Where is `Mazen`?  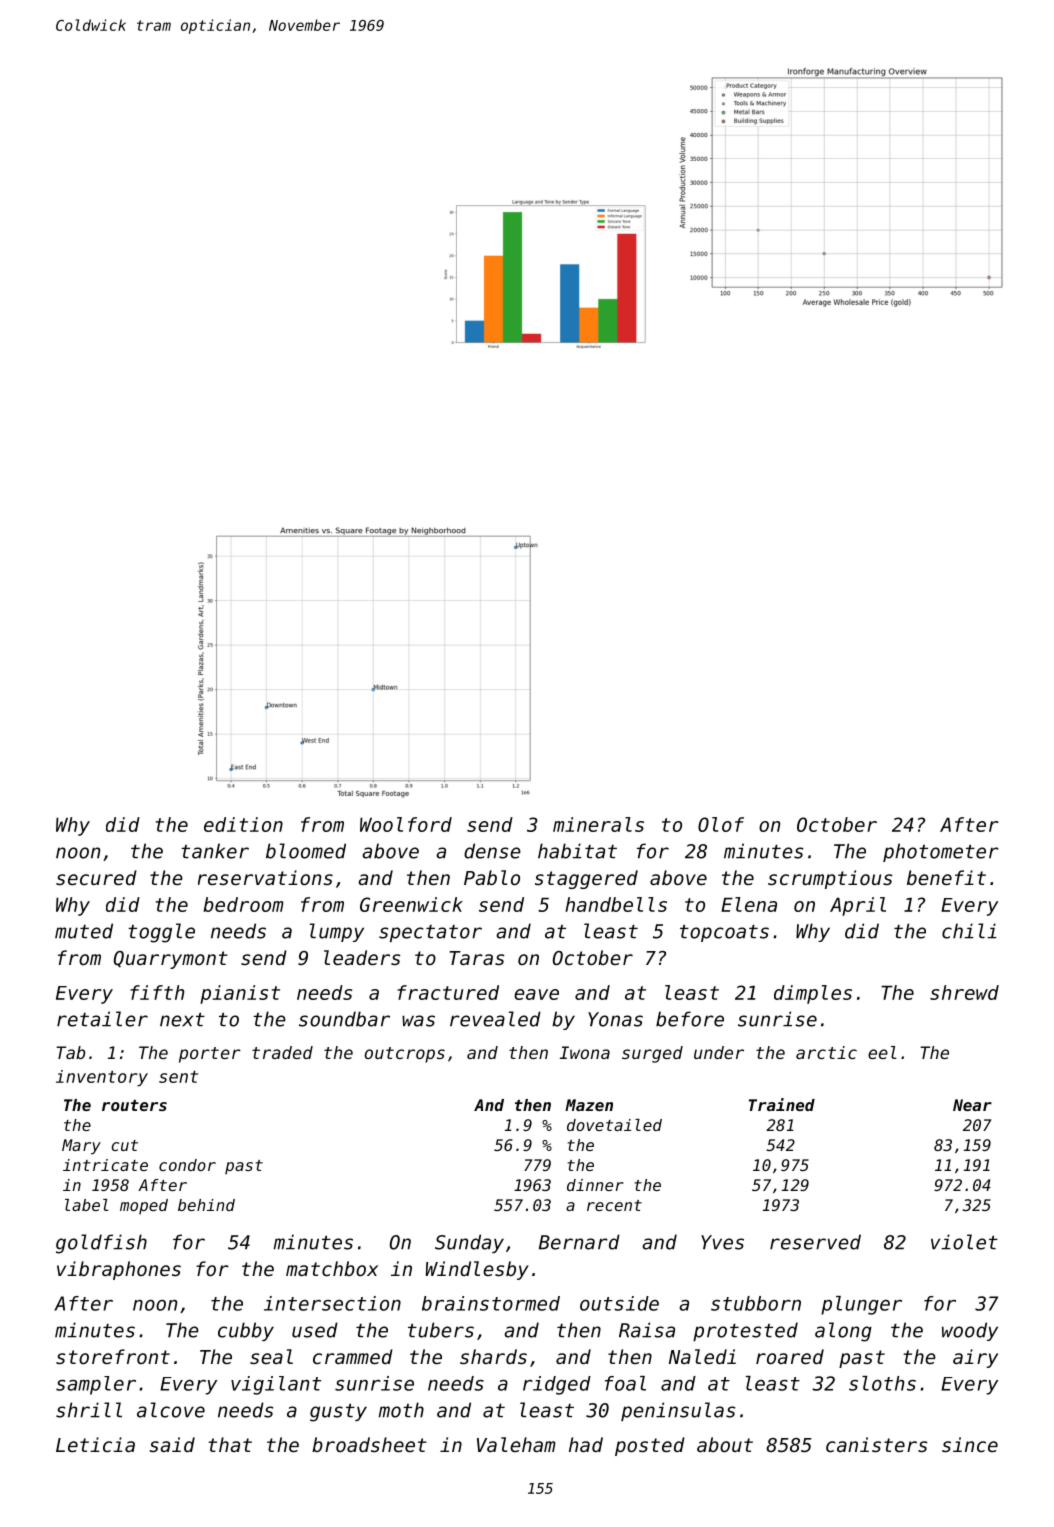
Mazen is located at coordinates (589, 1105).
